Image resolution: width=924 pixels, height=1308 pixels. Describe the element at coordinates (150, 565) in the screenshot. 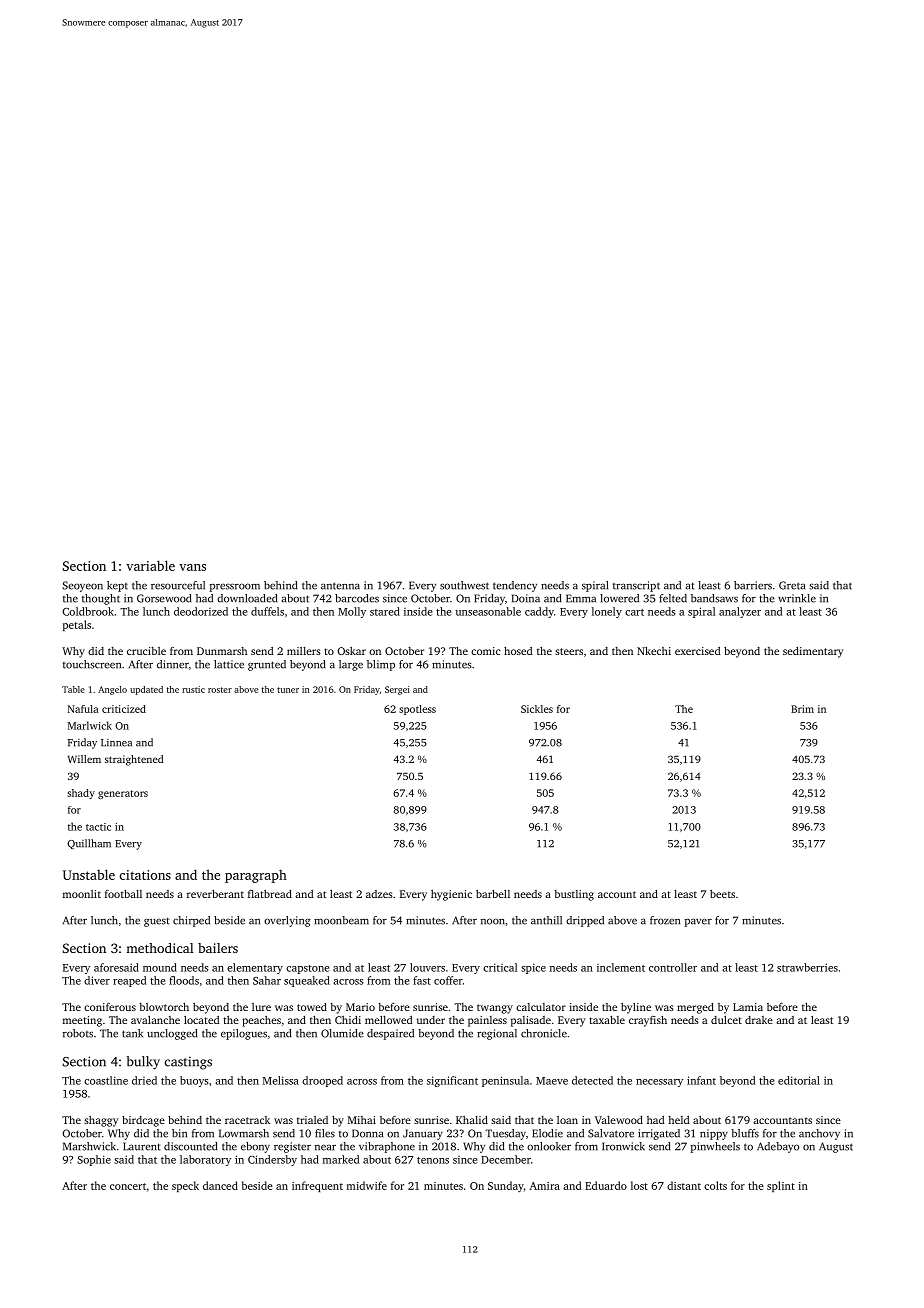

I see `variable` at that location.
